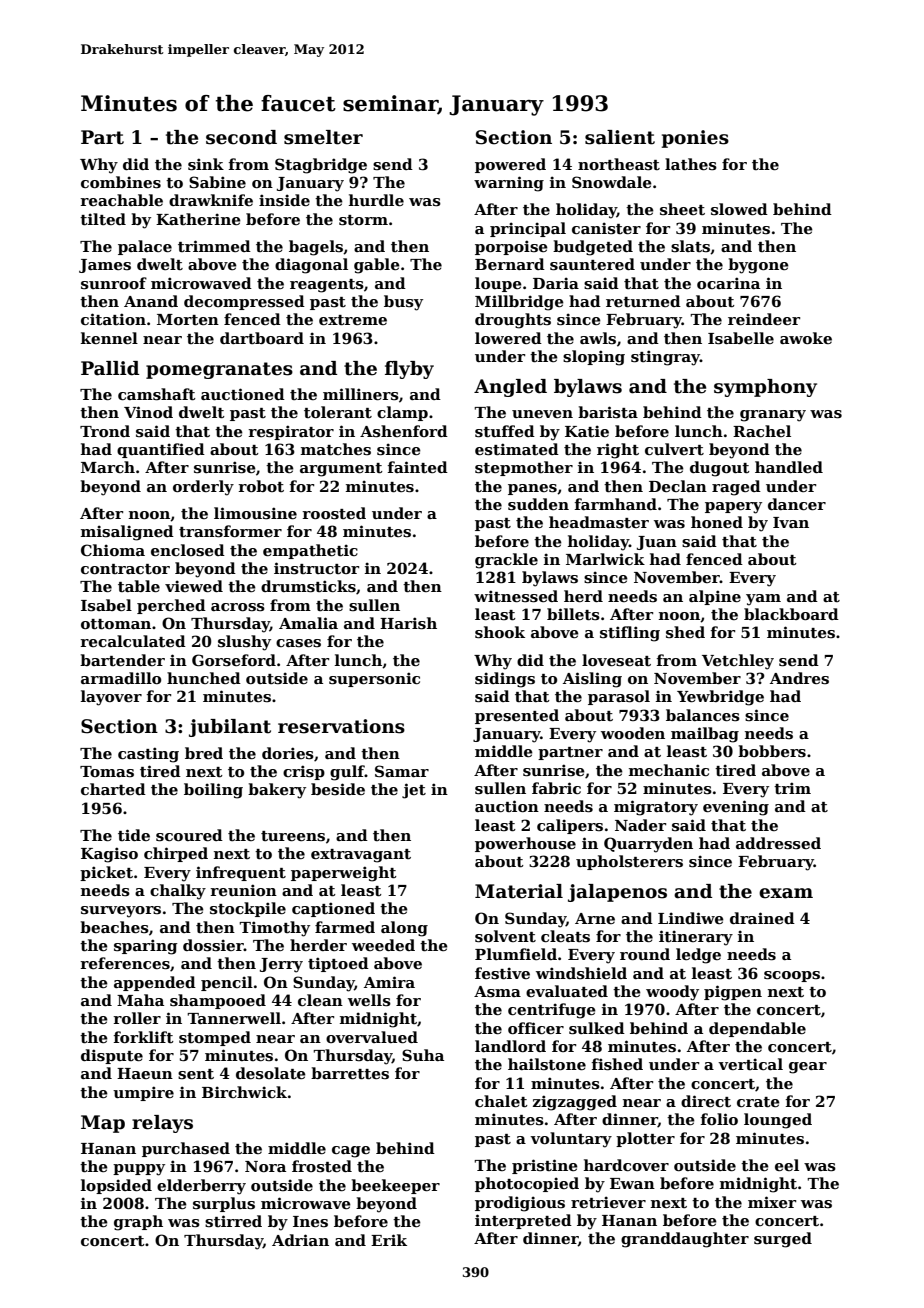 The image size is (924, 1308). I want to click on storm, so click(363, 220).
